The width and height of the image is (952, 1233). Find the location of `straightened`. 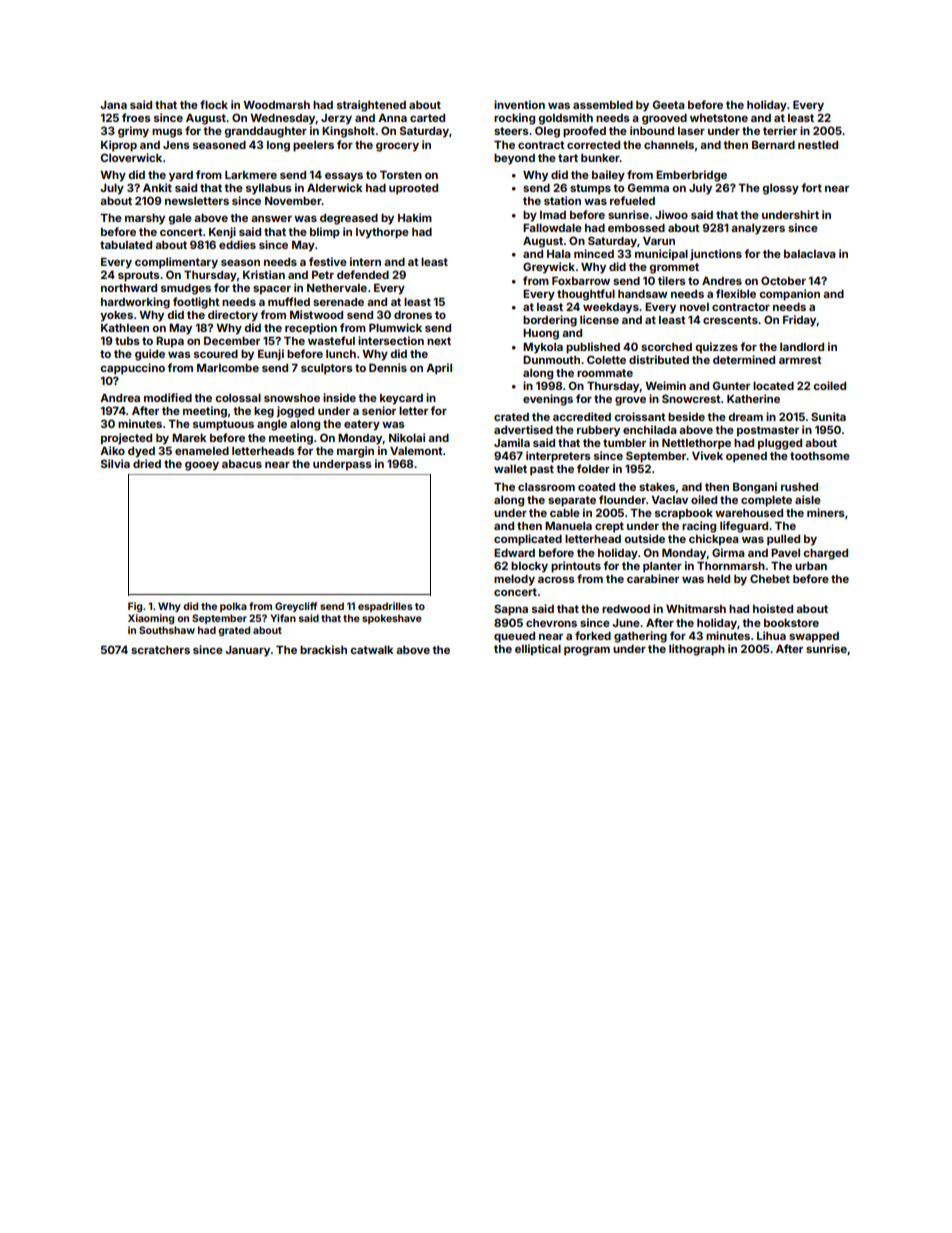

straightened is located at coordinates (371, 106).
